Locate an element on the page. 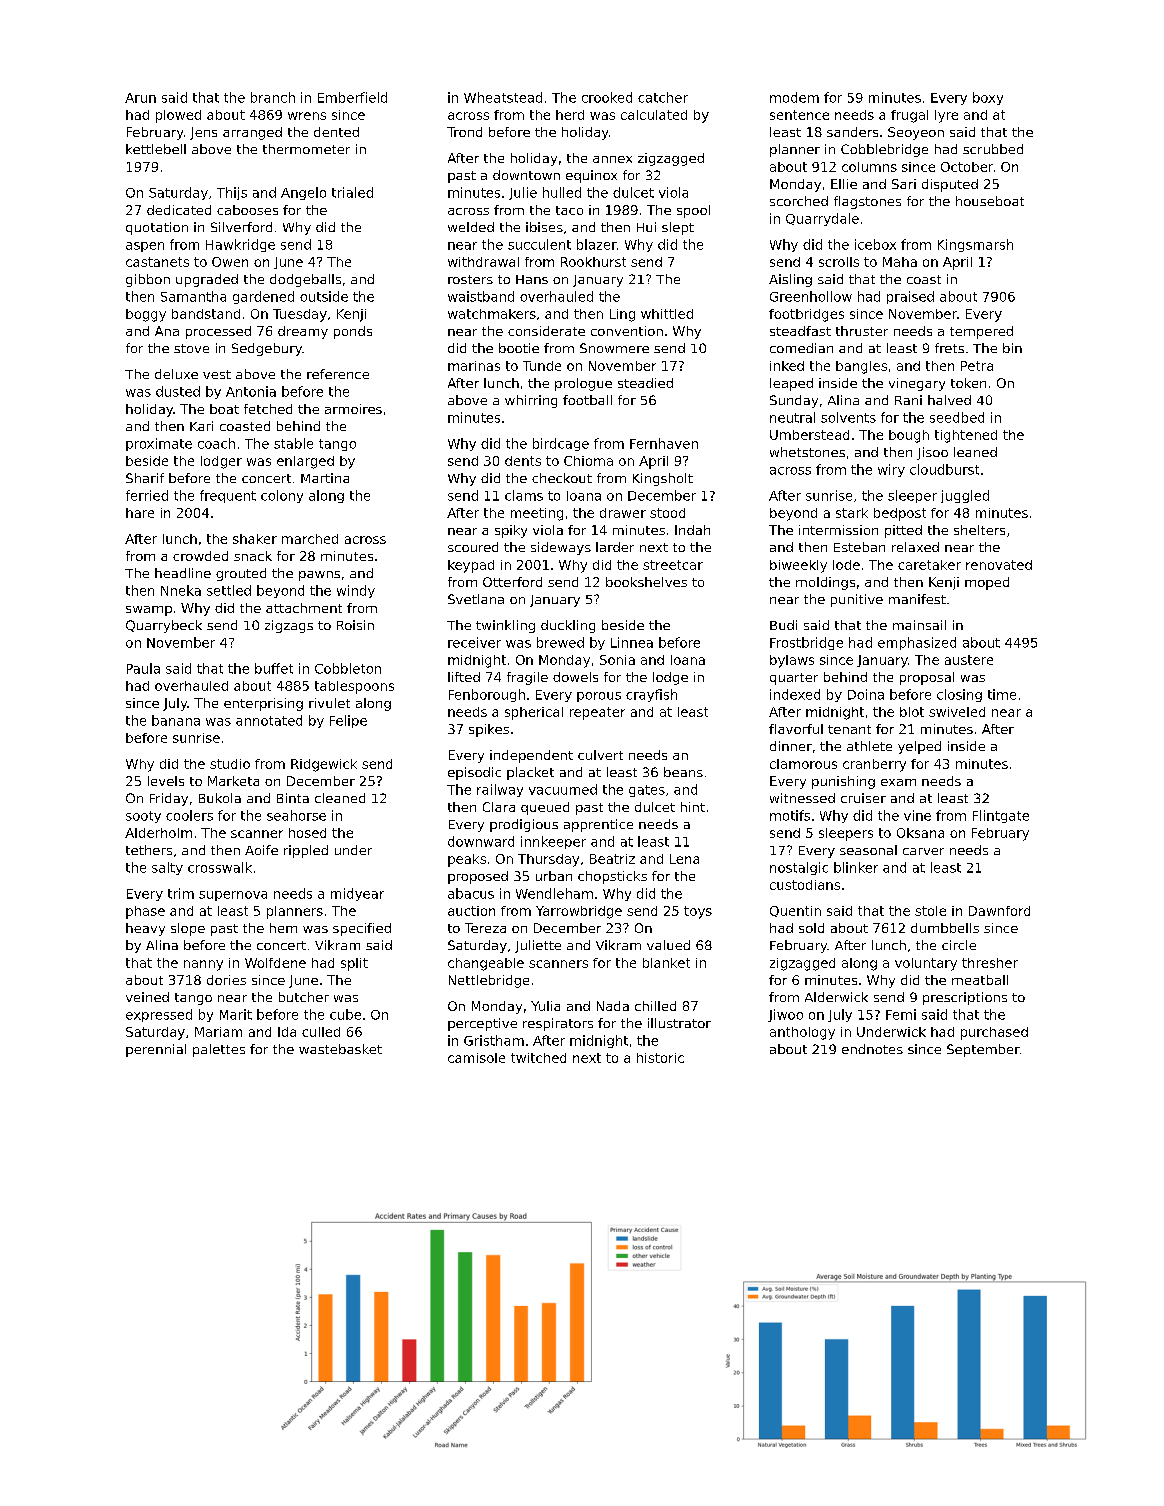 This image has height=1506, width=1164. historic is located at coordinates (660, 1058).
